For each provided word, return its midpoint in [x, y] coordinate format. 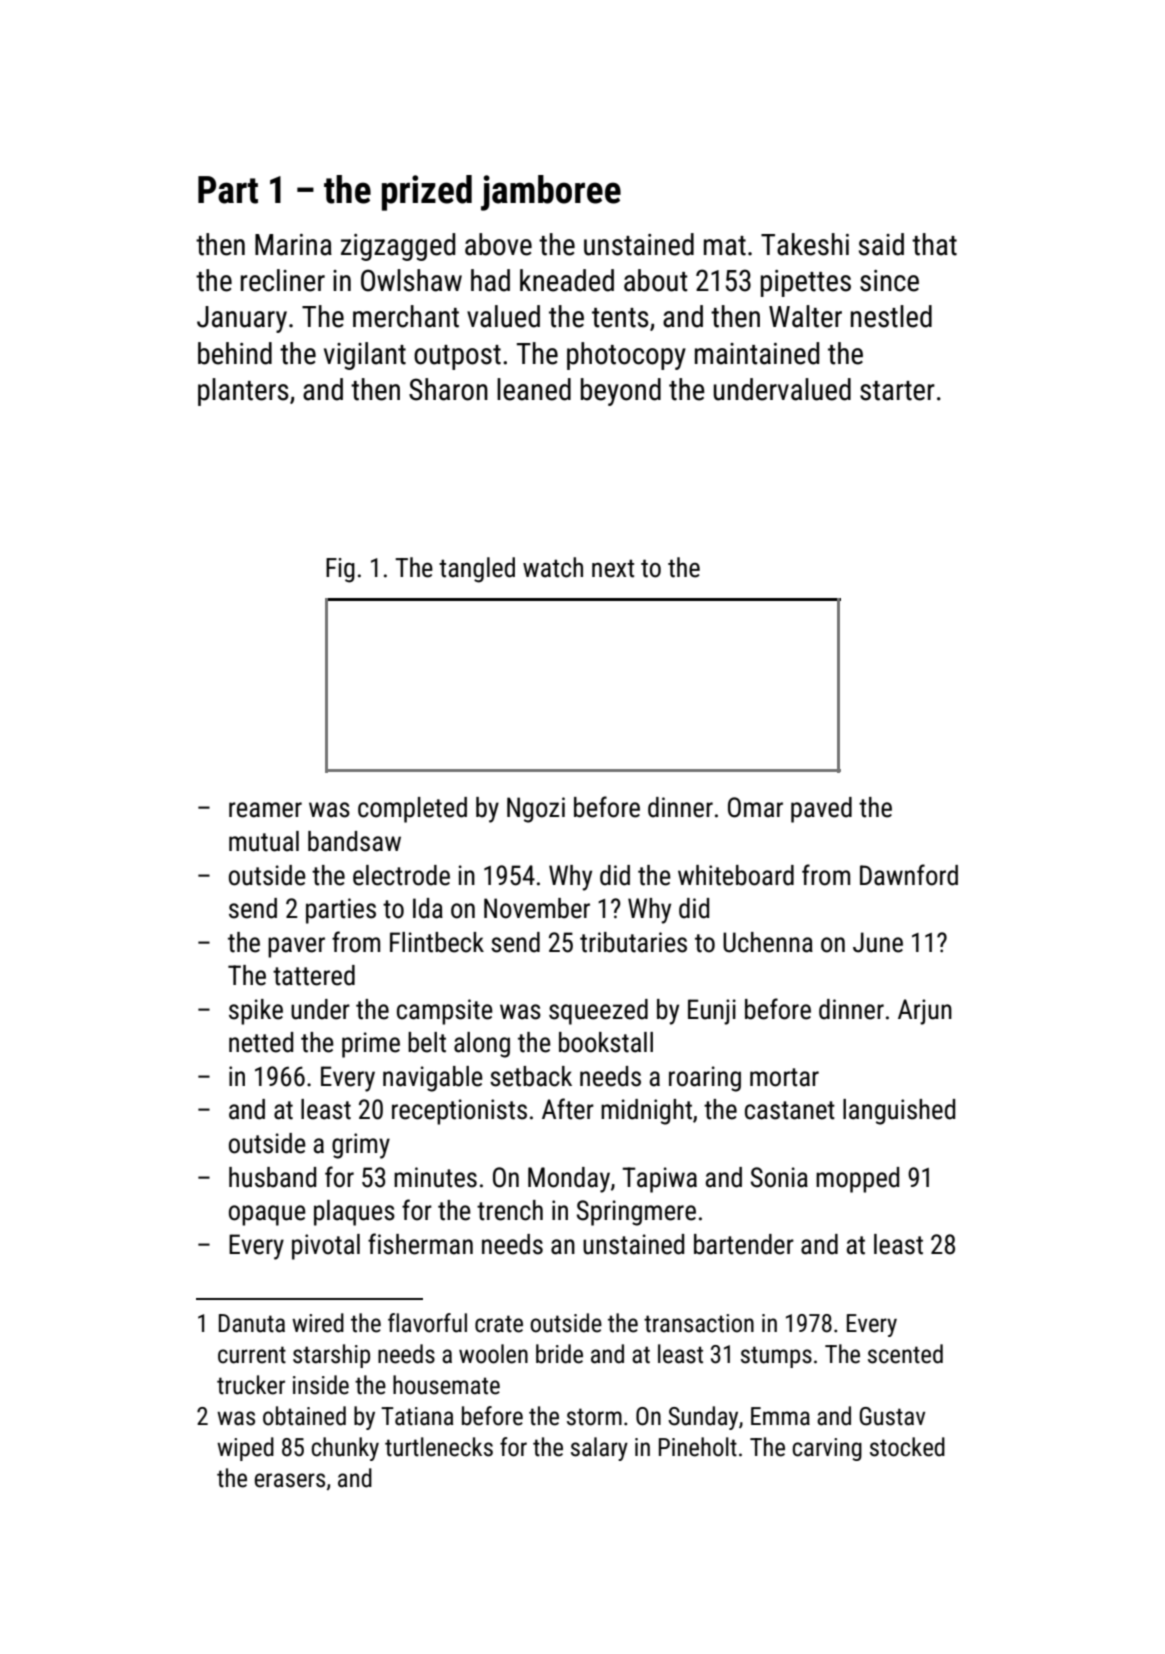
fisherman [420, 1244]
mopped [857, 1180]
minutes [435, 1177]
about [656, 280]
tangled [477, 570]
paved [821, 810]
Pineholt [698, 1447]
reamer [265, 810]
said [881, 244]
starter [897, 391]
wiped [245, 1449]
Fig [340, 570]
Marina [293, 245]
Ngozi [536, 810]
